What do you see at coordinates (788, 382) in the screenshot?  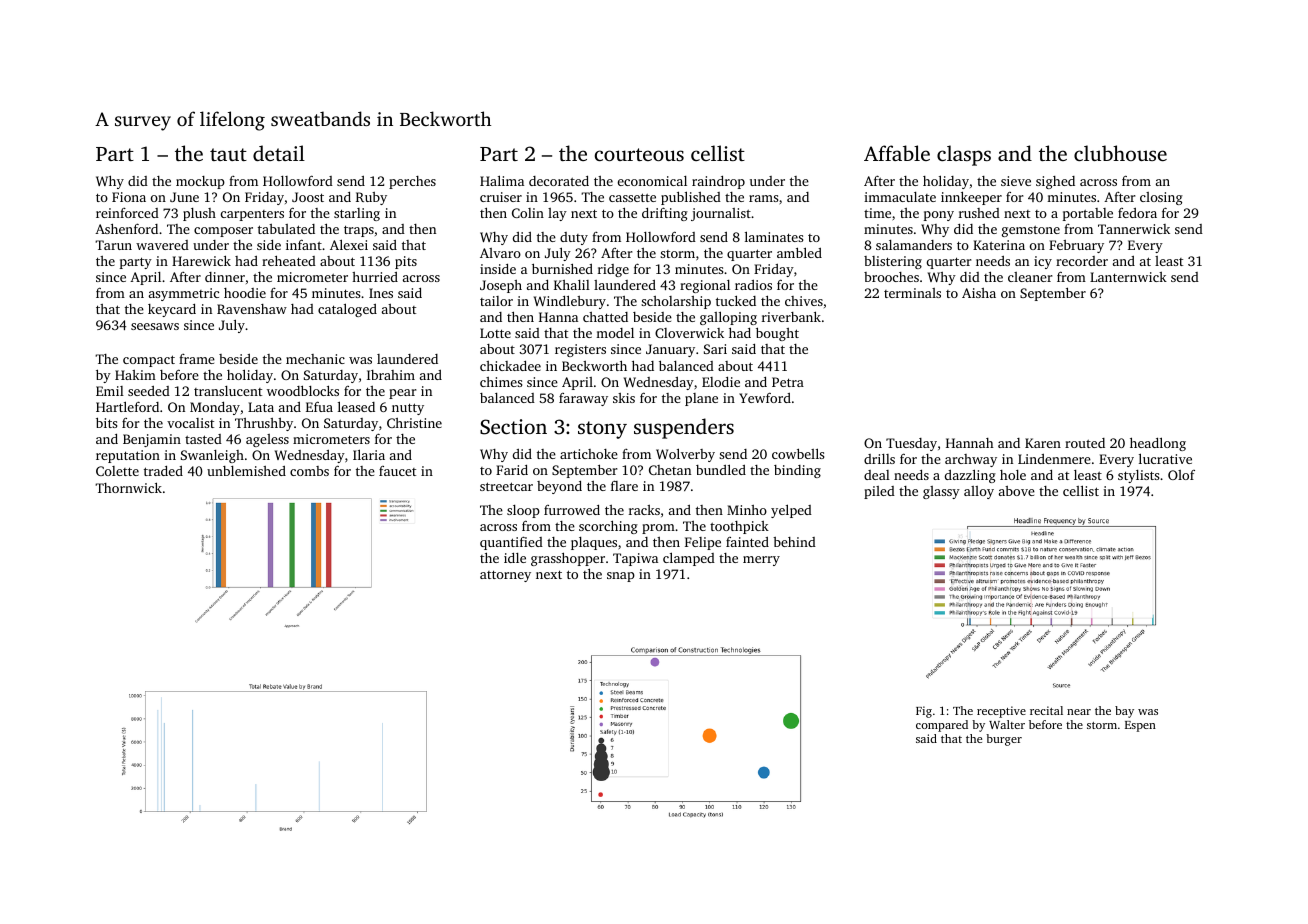 I see `Petra` at bounding box center [788, 382].
